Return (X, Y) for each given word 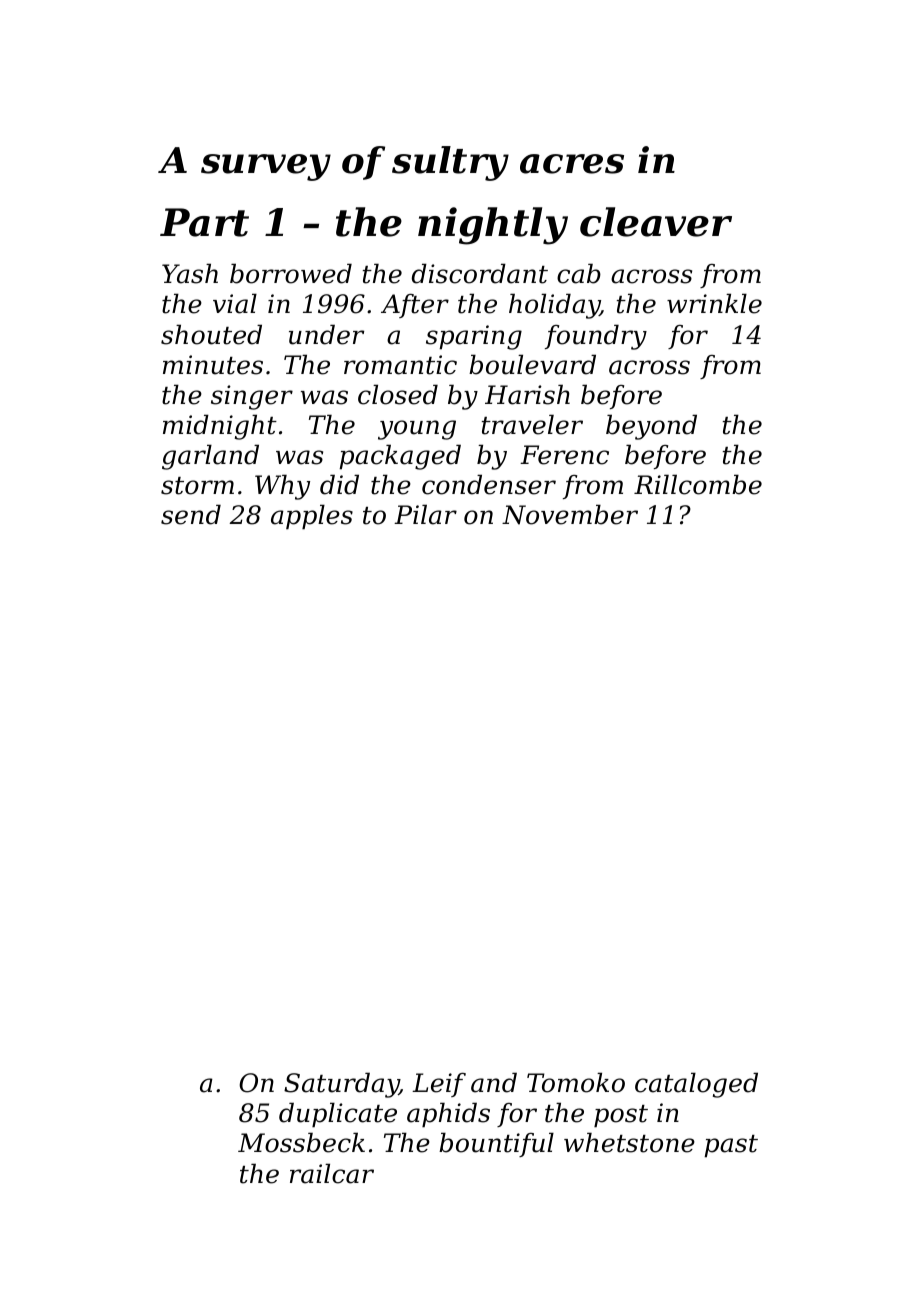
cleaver (656, 222)
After (415, 306)
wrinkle (714, 303)
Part (204, 222)
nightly (493, 226)
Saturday (341, 1085)
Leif (439, 1085)
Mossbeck (301, 1142)
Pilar (425, 514)
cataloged (696, 1085)
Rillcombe (698, 484)
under (326, 334)
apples (312, 517)
